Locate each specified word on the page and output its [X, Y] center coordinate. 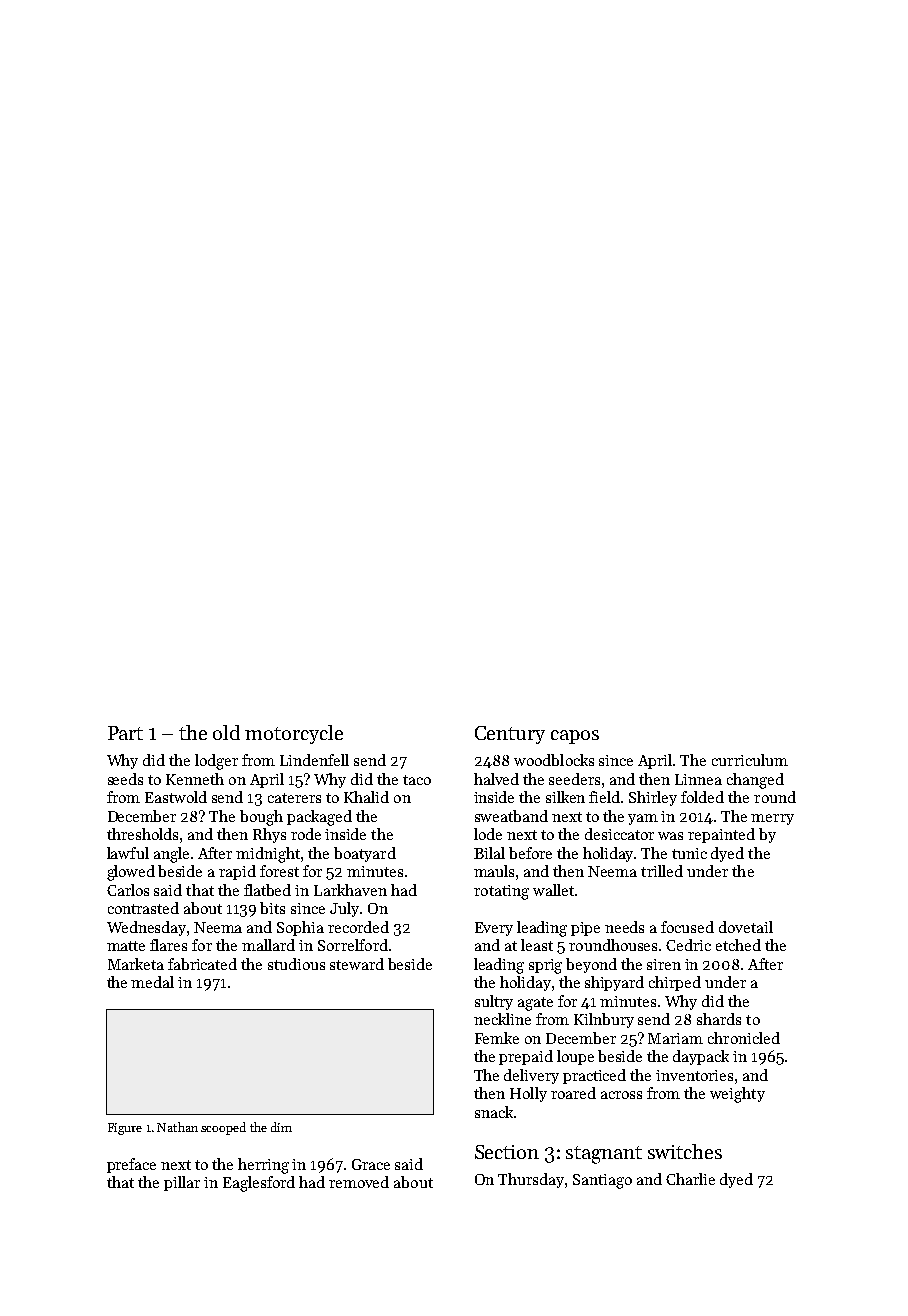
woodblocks [554, 760]
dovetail [746, 927]
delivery [531, 1076]
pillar [182, 1183]
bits [272, 908]
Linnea [698, 779]
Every [494, 929]
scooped [223, 1128]
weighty [737, 1095]
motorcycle [294, 734]
